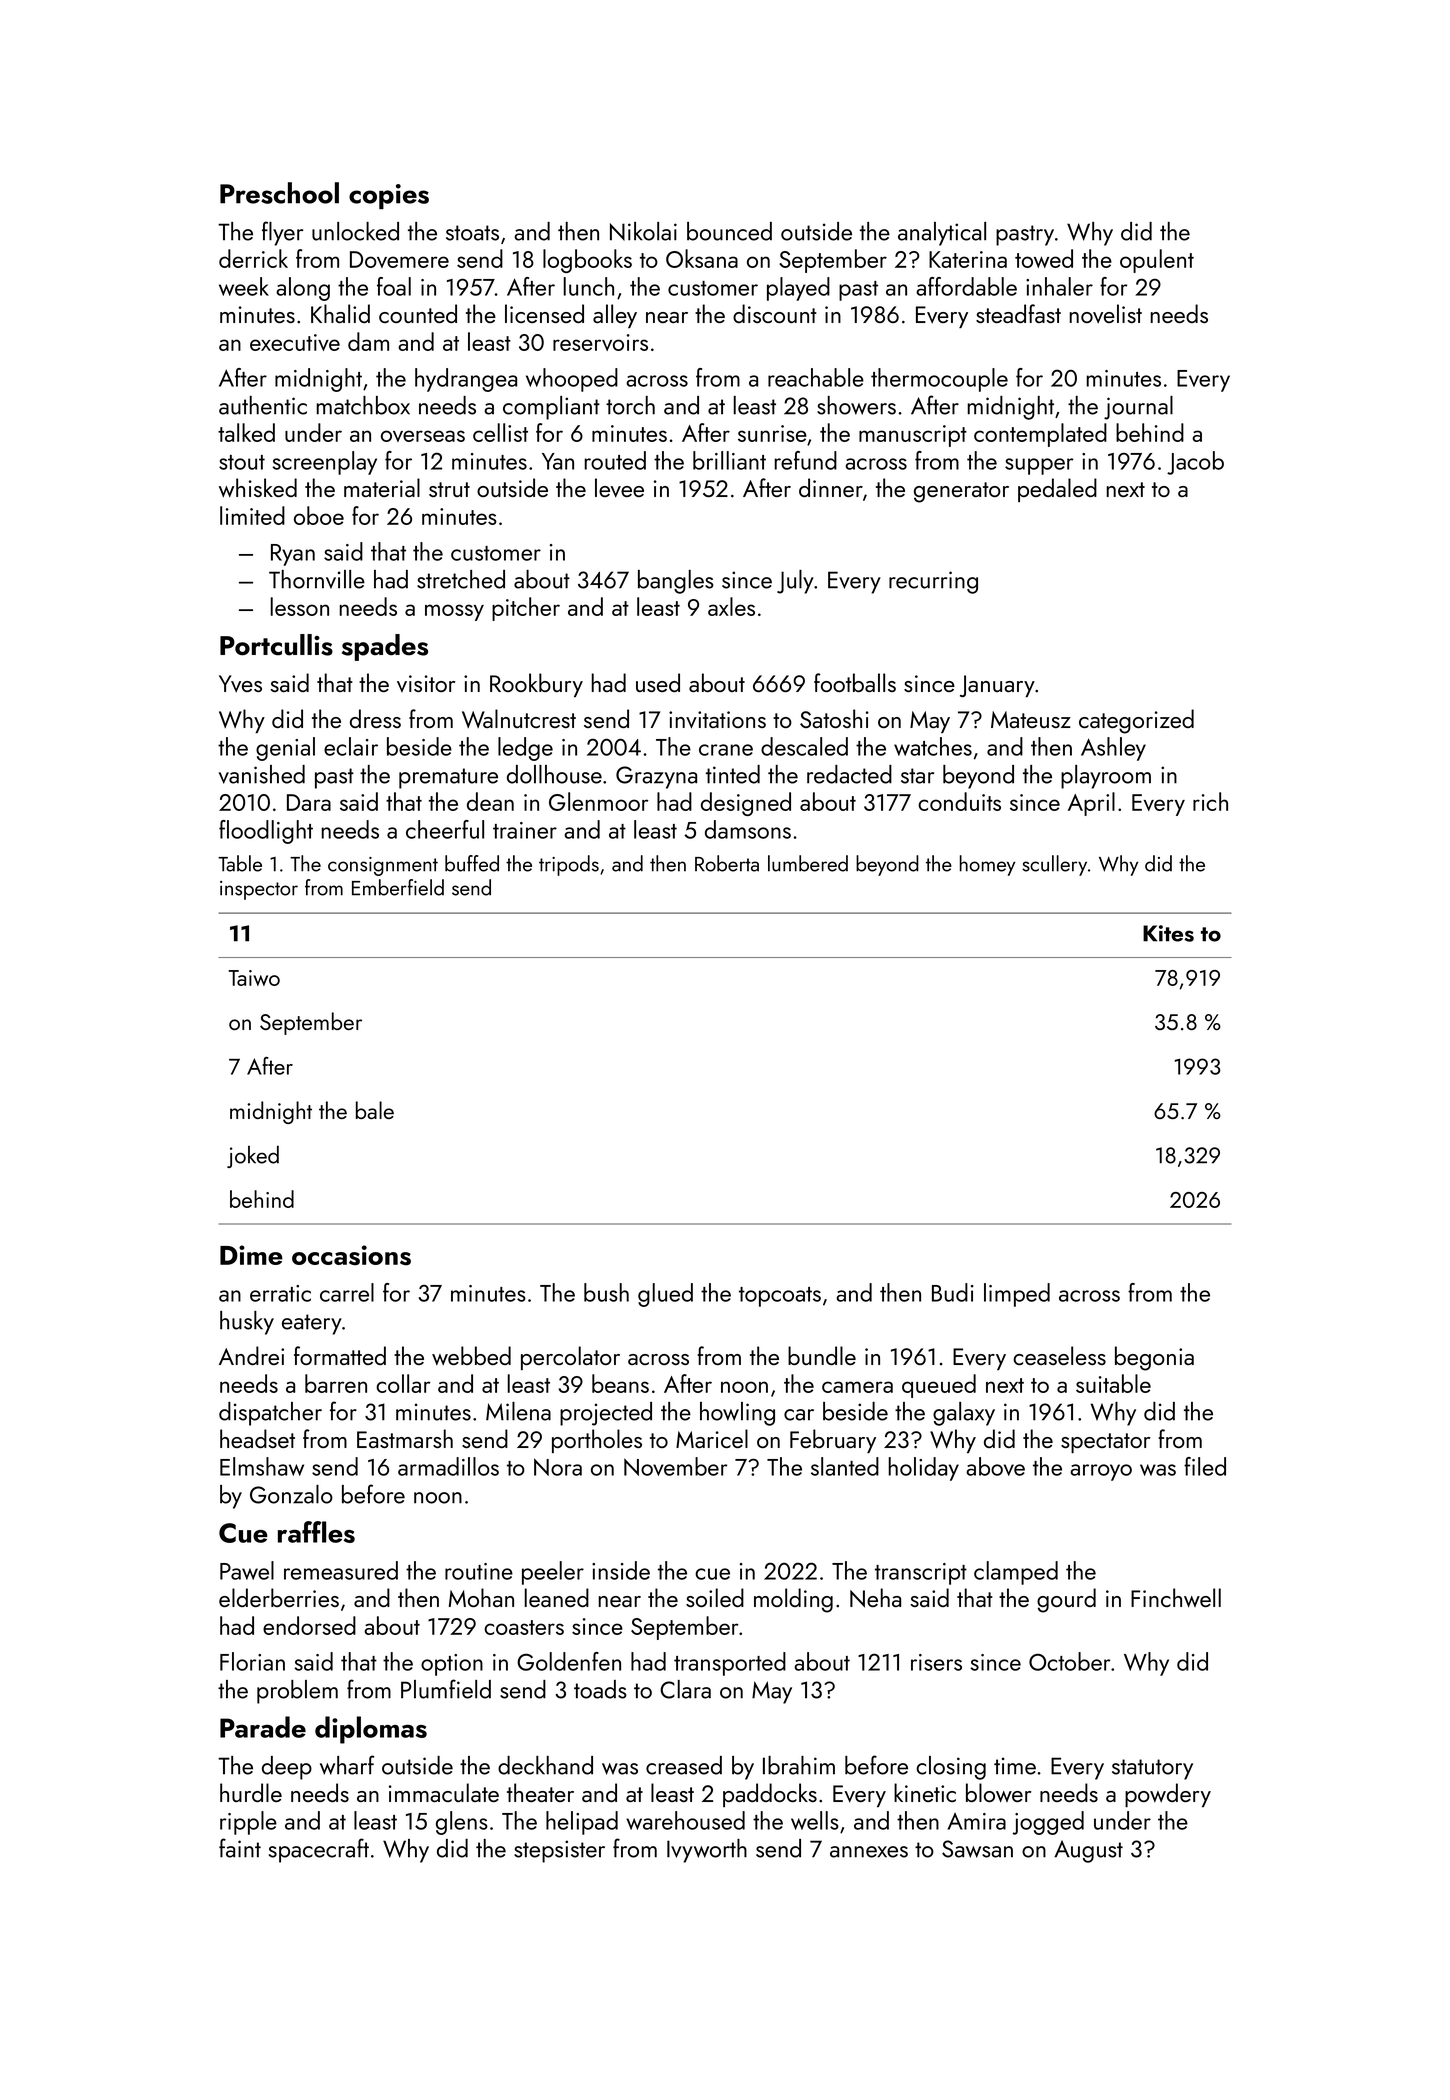  Describe the element at coordinates (1152, 1769) in the document. I see `statutory` at that location.
